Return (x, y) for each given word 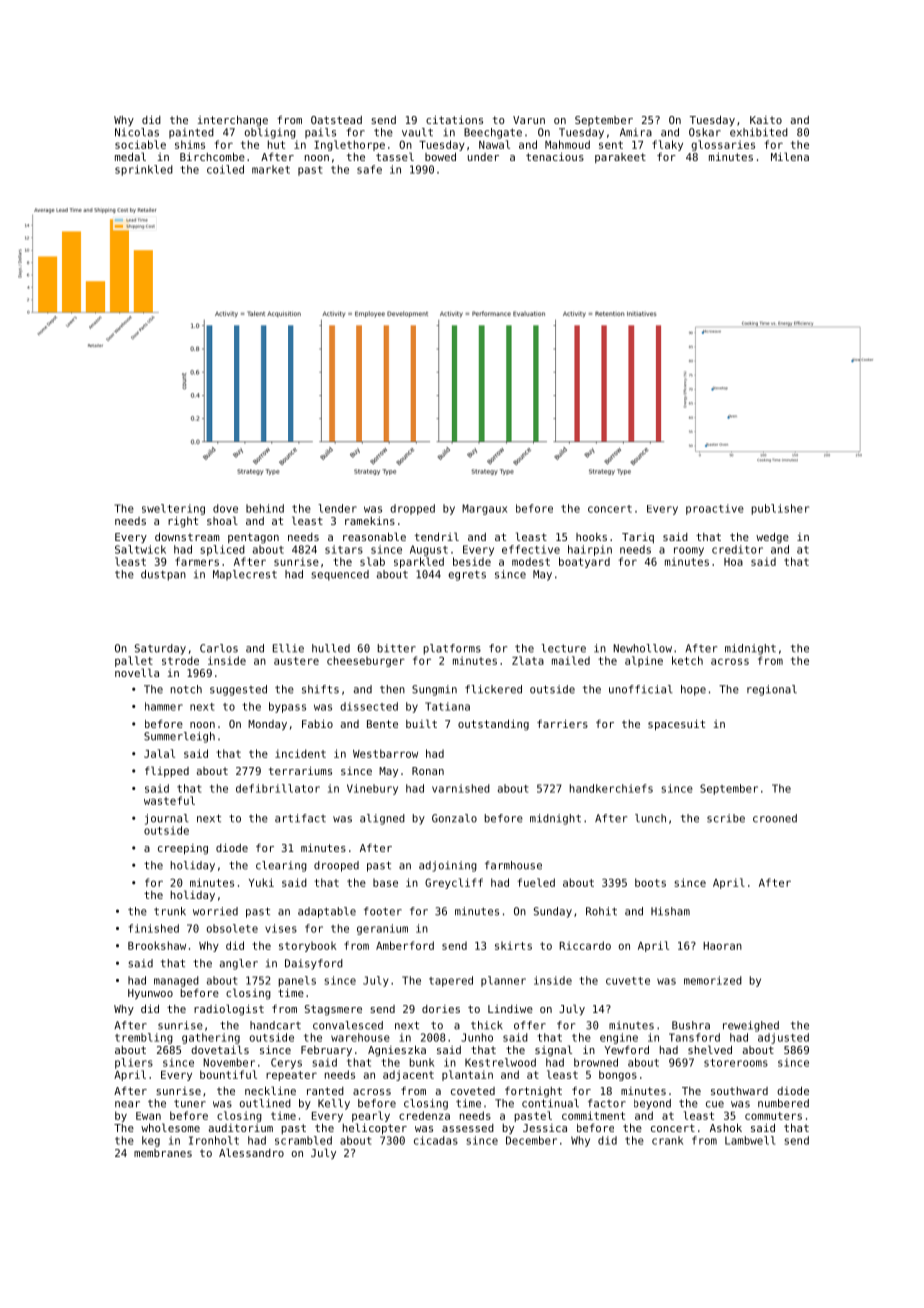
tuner (190, 1103)
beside (472, 561)
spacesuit (676, 725)
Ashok (726, 1127)
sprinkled (144, 170)
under (483, 157)
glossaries (723, 145)
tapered (451, 981)
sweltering (173, 509)
